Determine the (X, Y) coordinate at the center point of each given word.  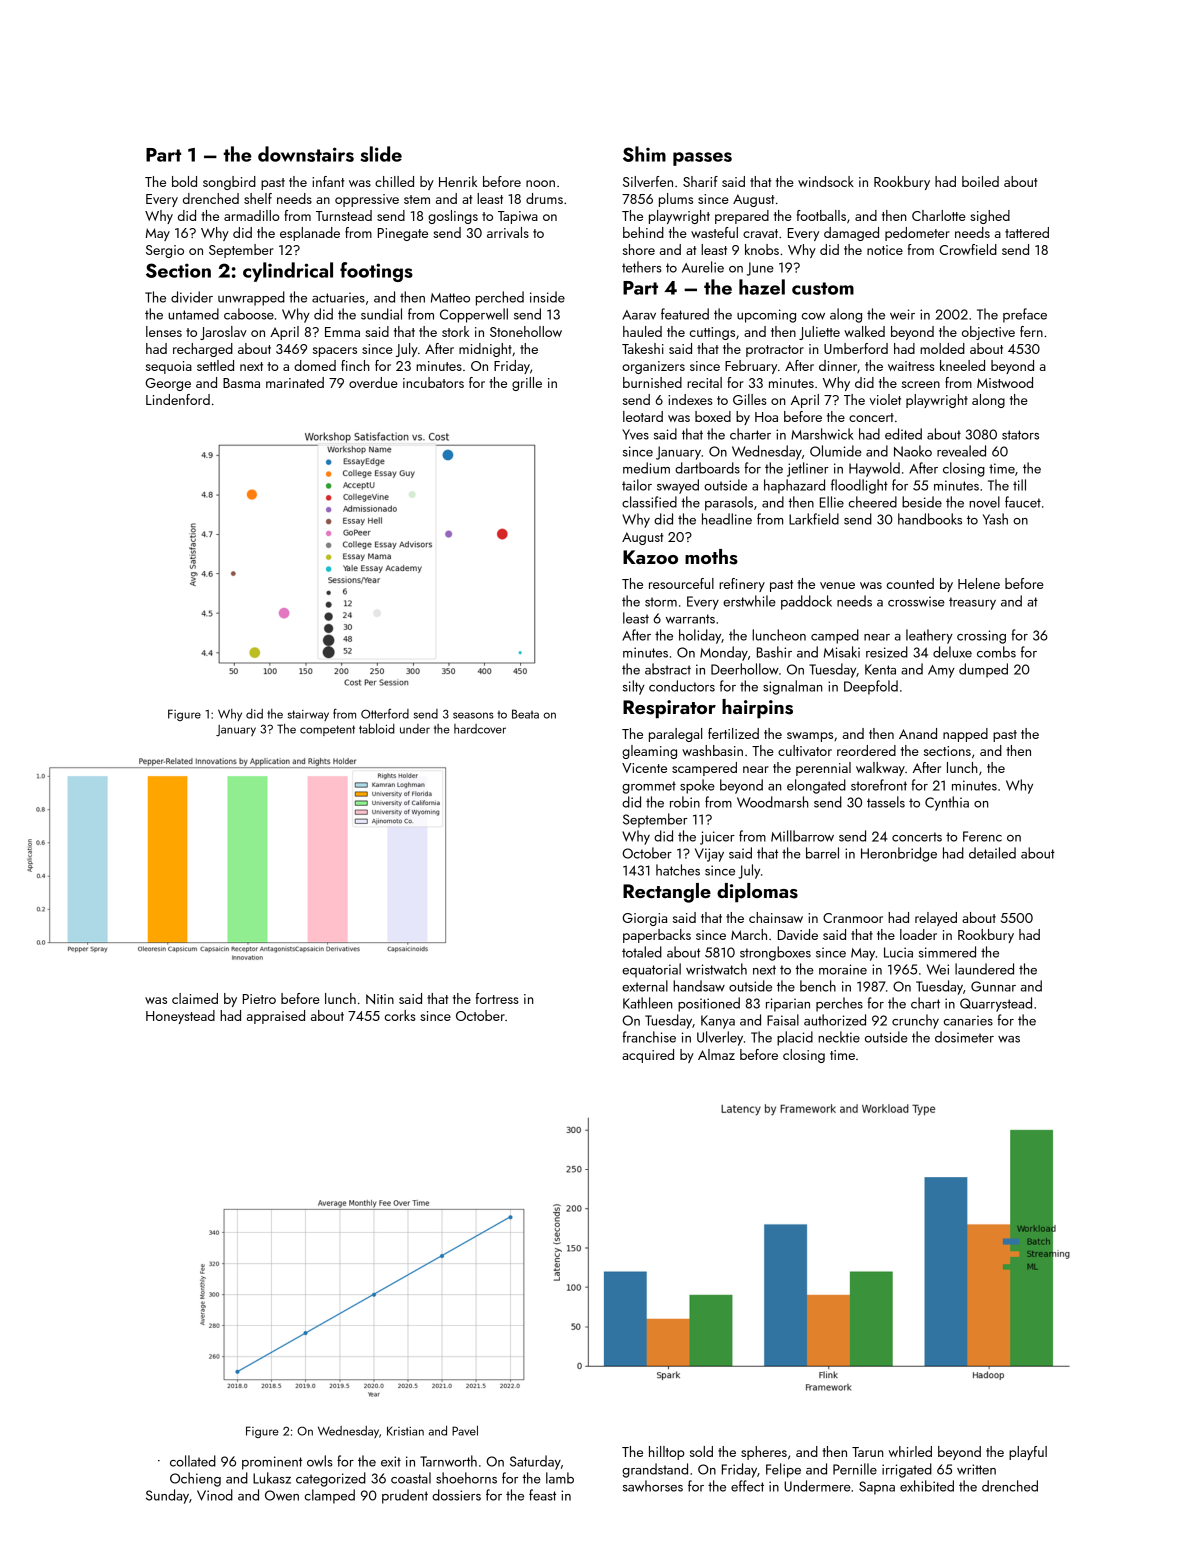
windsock (826, 181)
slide (381, 154)
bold (184, 181)
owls (320, 1461)
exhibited (927, 1486)
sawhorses (653, 1486)
